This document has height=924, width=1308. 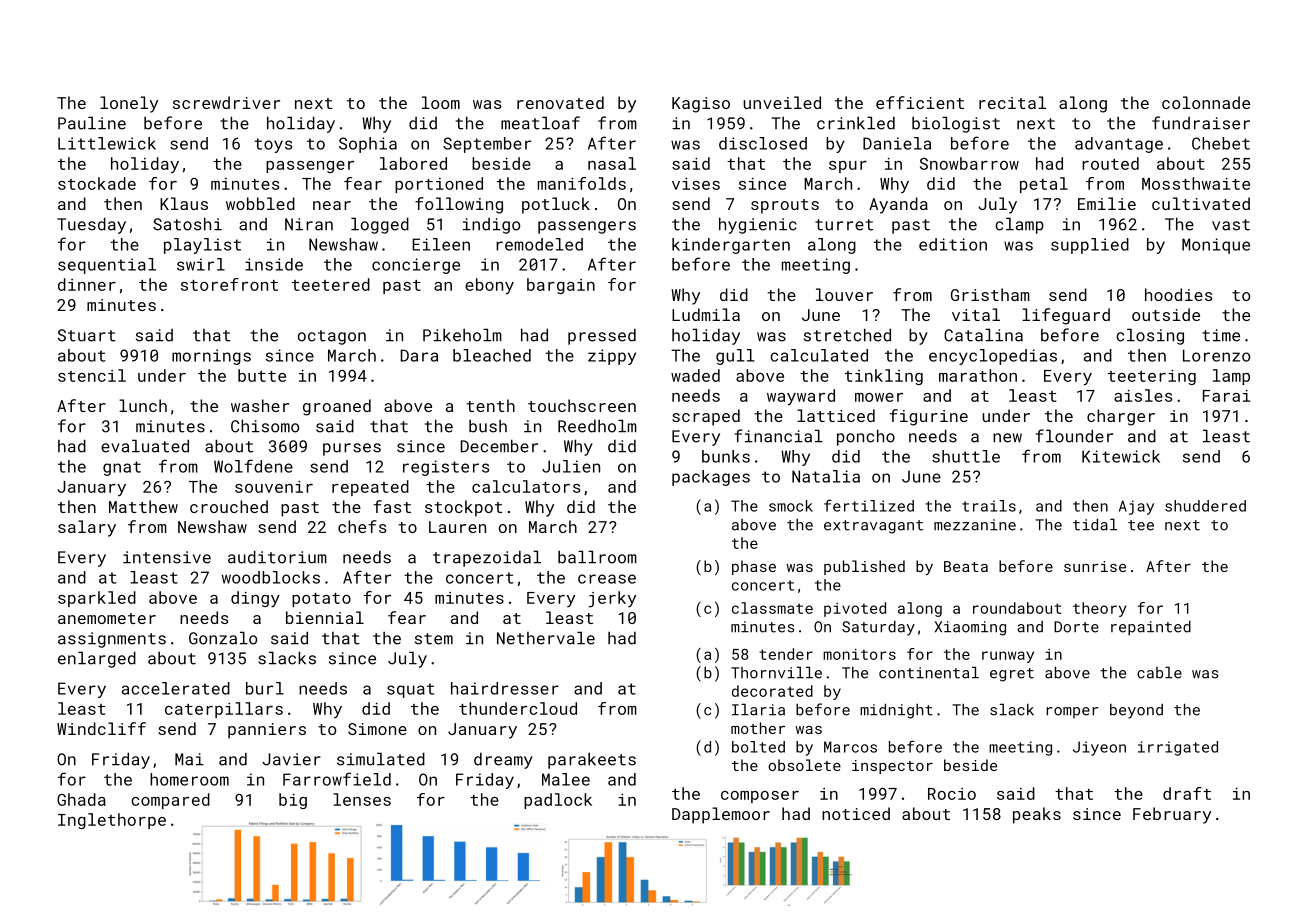 I want to click on Gonzalo, so click(x=223, y=638).
